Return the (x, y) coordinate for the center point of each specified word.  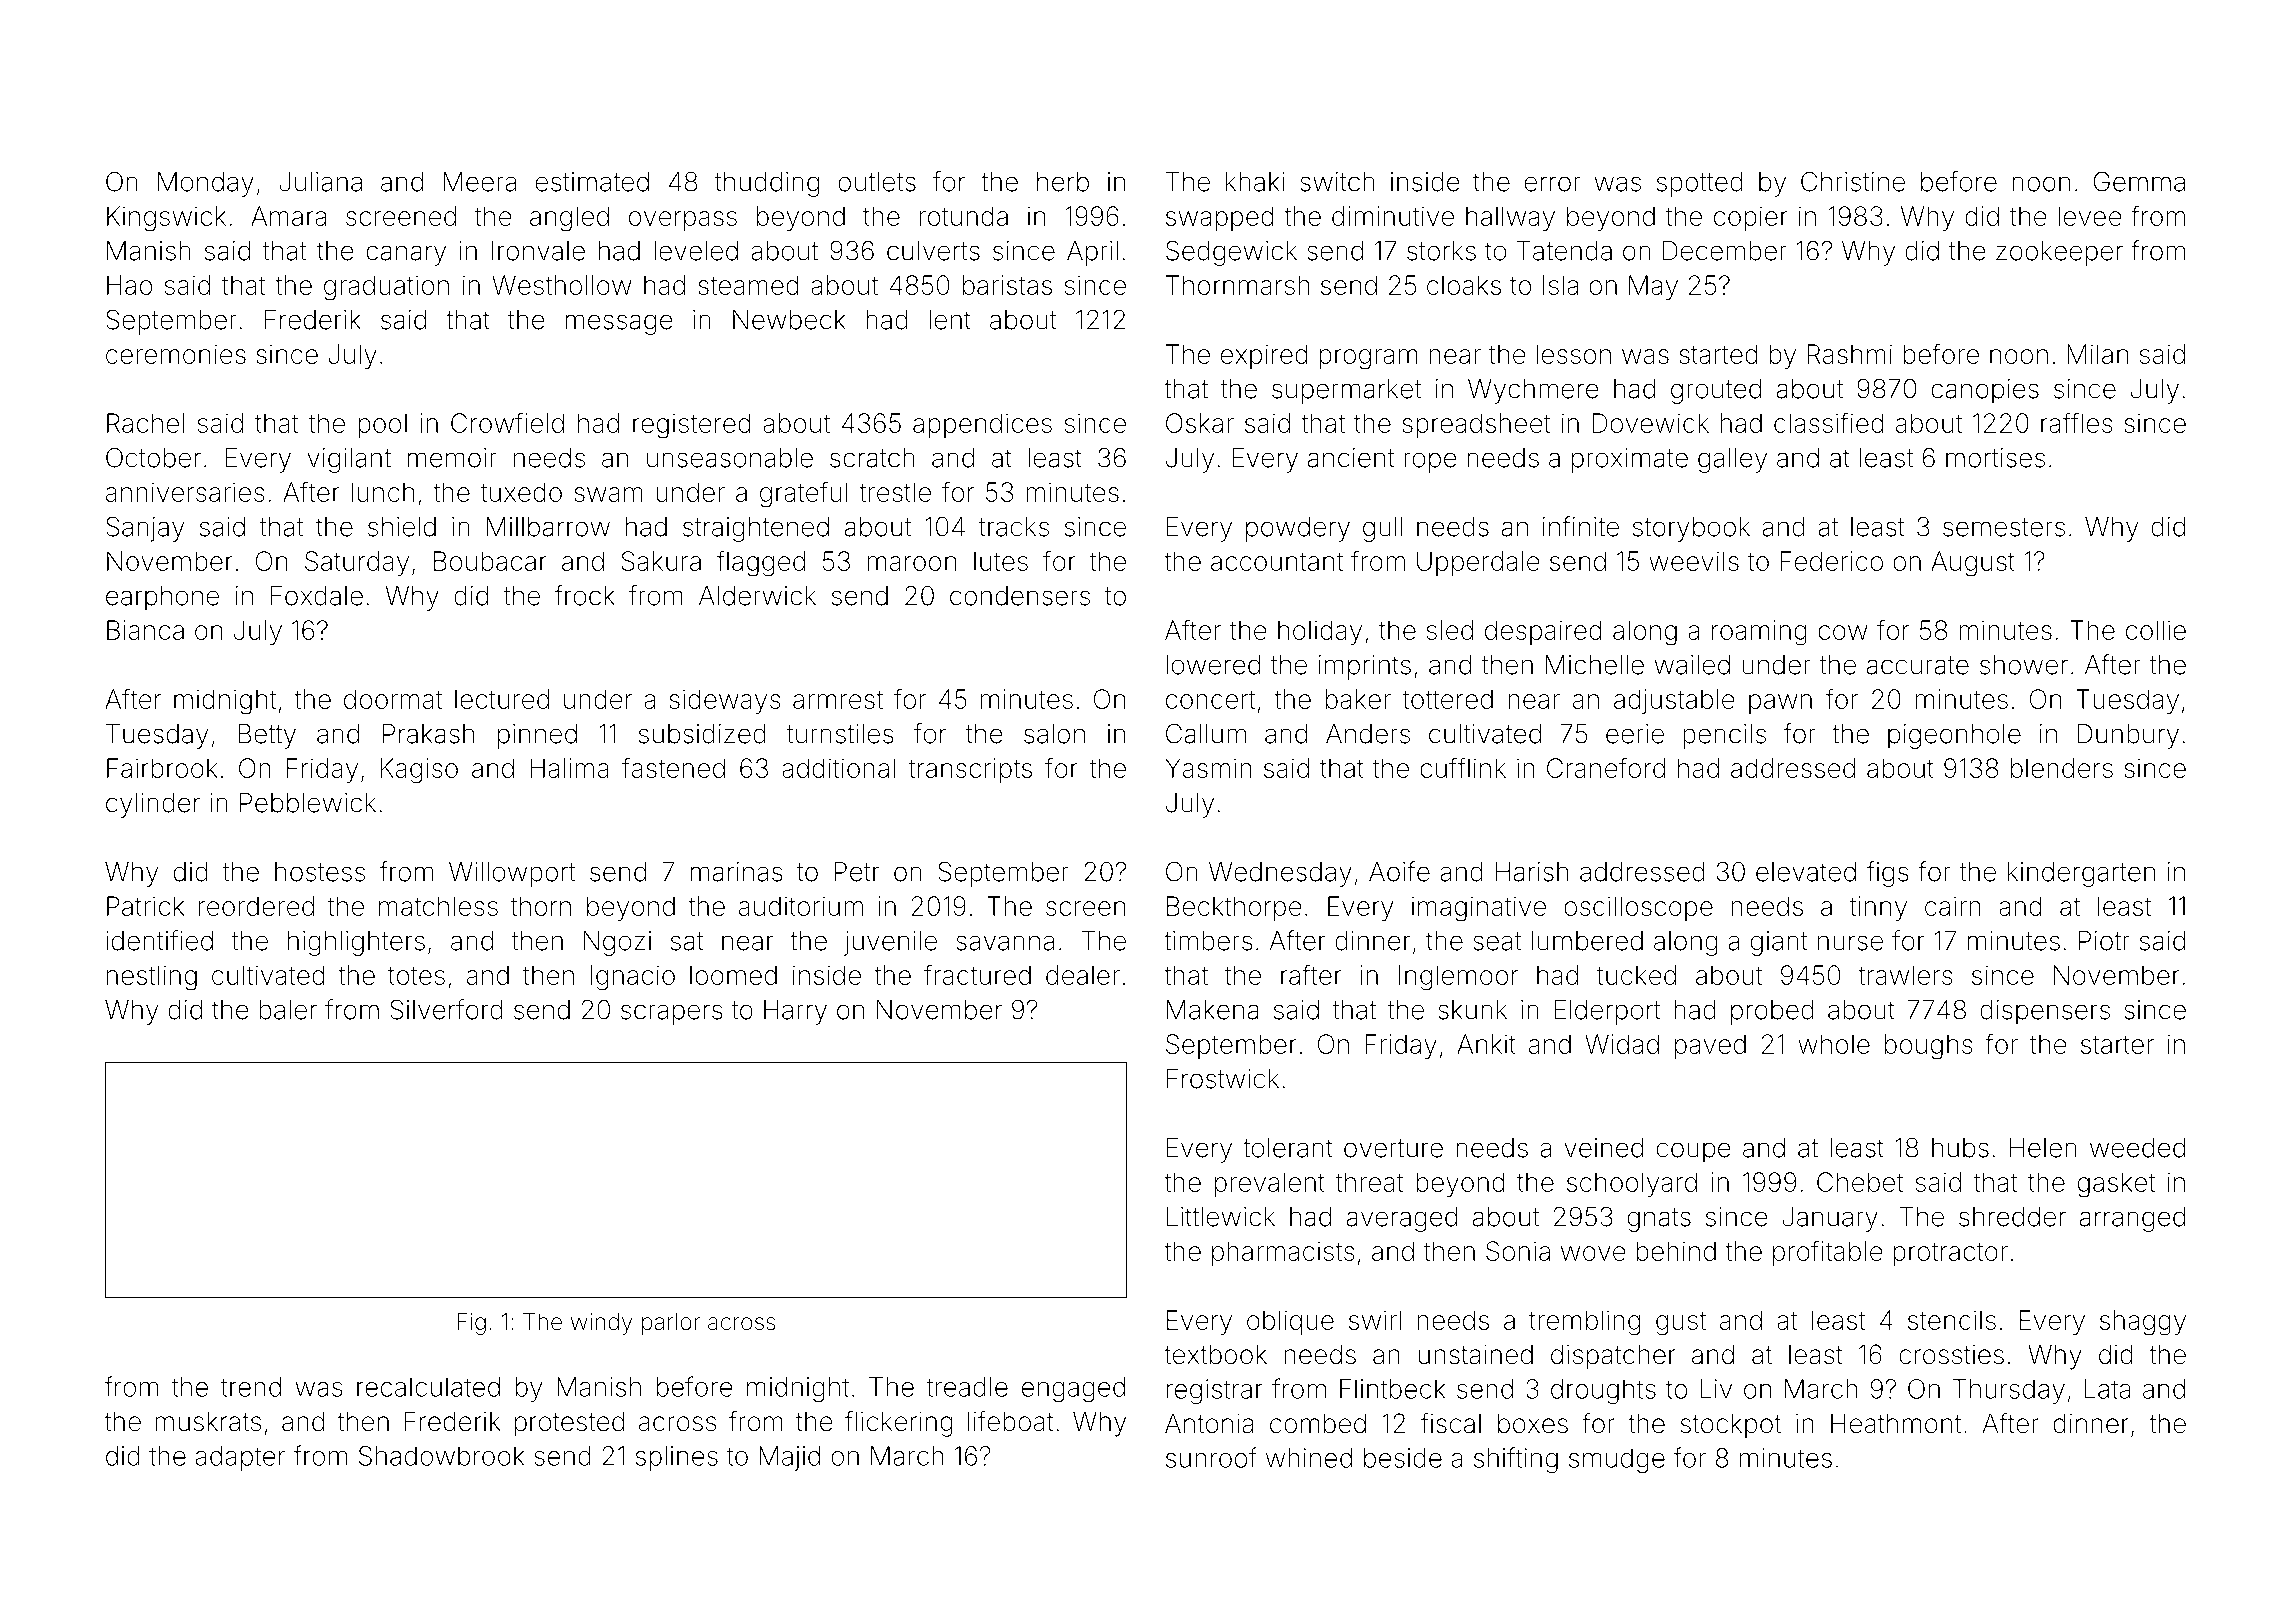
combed (1318, 1423)
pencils (1724, 736)
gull (1383, 529)
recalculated (428, 1387)
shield (402, 527)
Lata (2108, 1389)
